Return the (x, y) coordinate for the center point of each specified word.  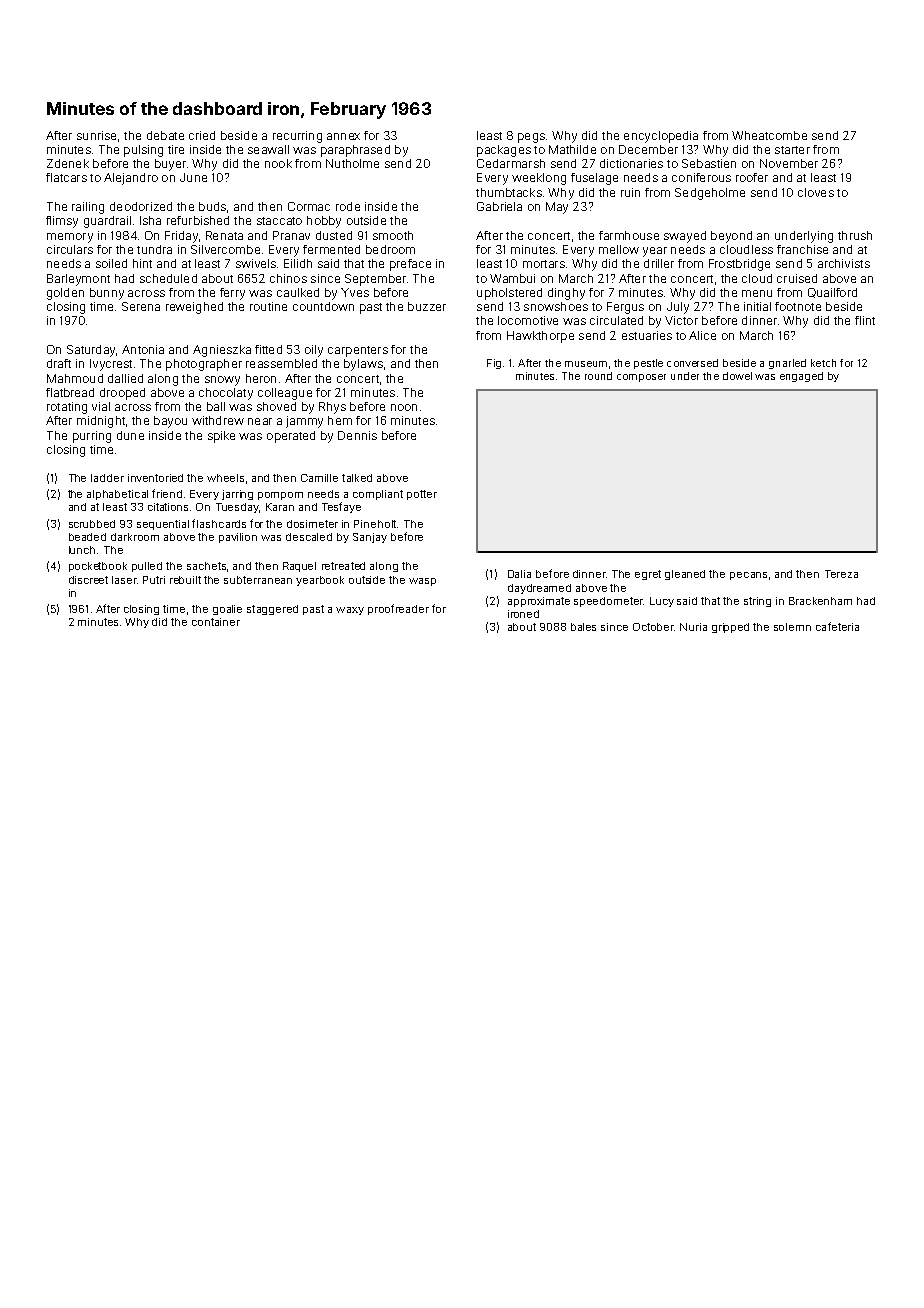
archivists (844, 263)
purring (92, 437)
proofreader (398, 609)
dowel (737, 376)
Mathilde (572, 149)
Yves (355, 292)
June (193, 177)
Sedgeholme (710, 194)
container (216, 622)
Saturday (91, 351)
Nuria (693, 627)
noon (404, 407)
